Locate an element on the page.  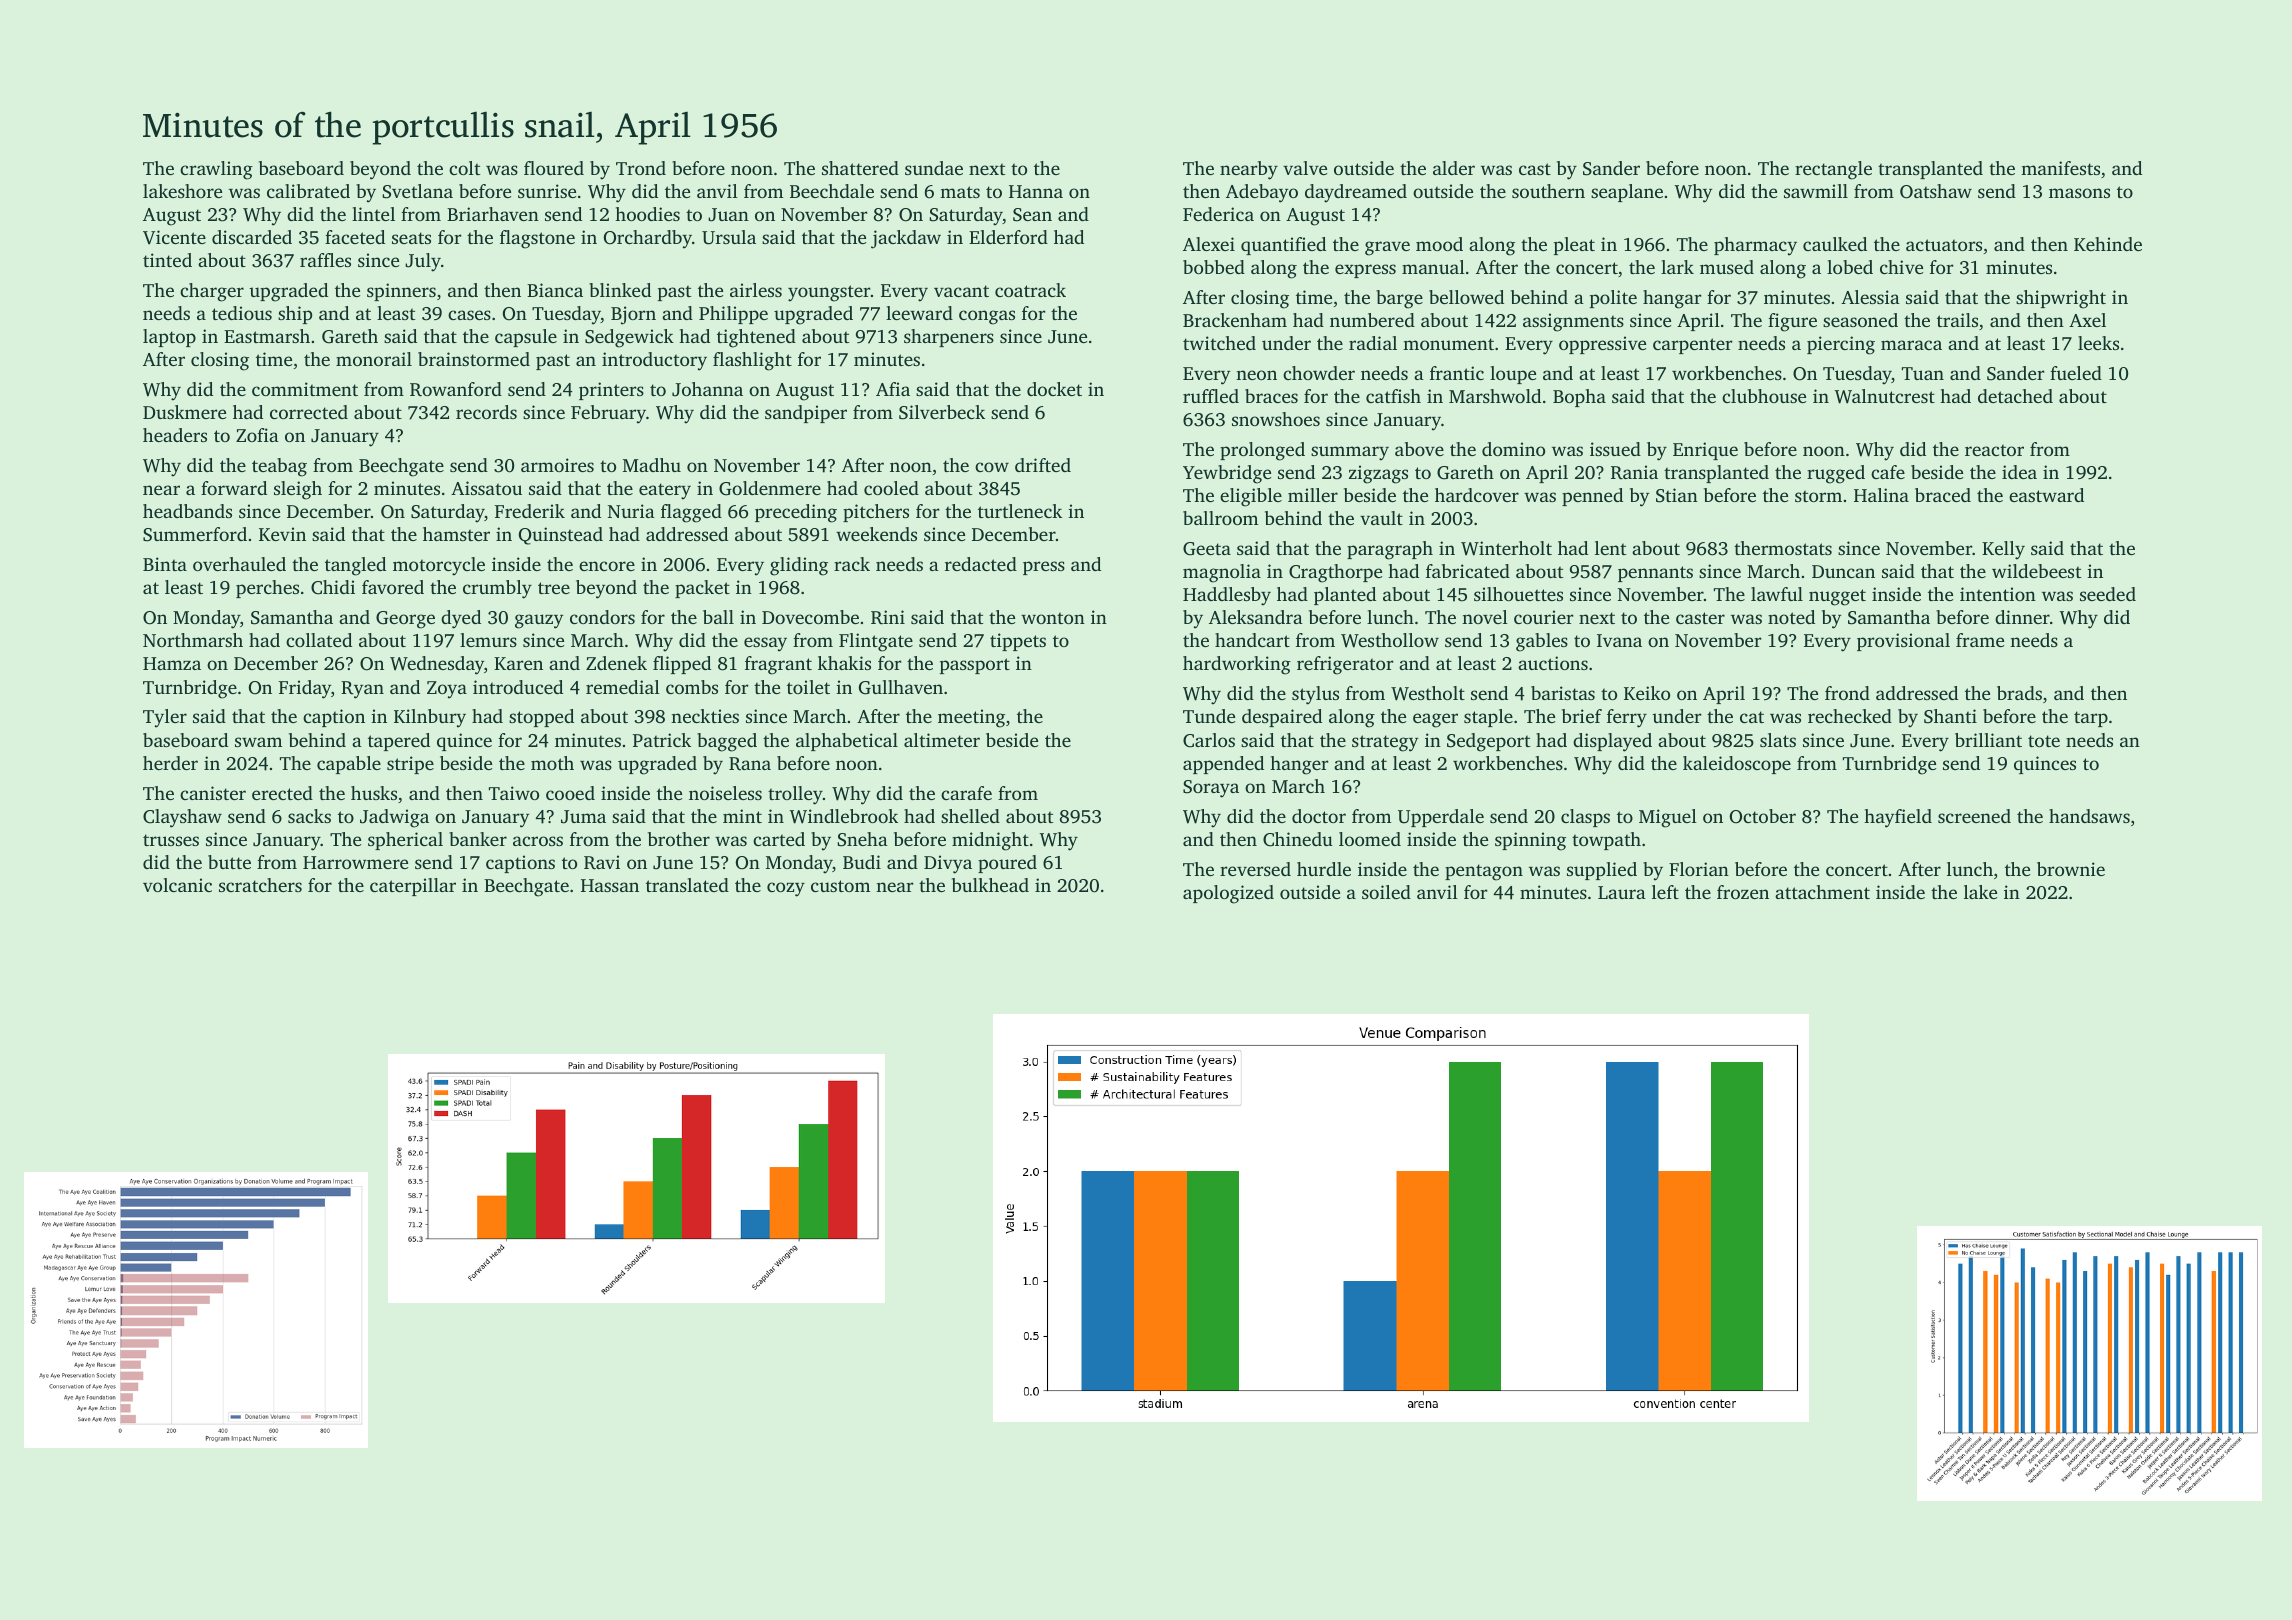
magnolia is located at coordinates (1222, 573).
